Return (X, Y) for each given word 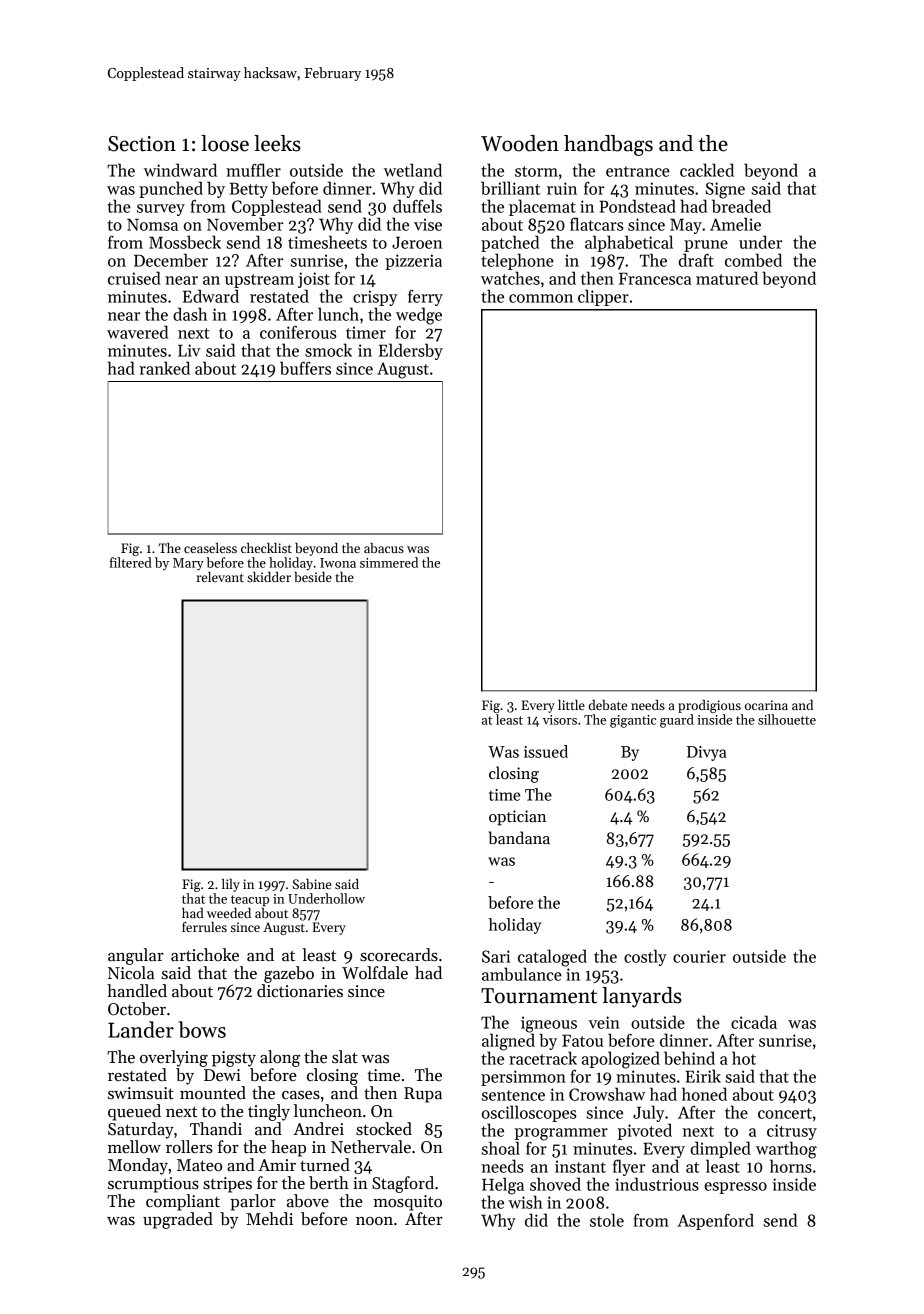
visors (560, 720)
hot (744, 1058)
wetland (413, 170)
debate (608, 705)
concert (785, 1113)
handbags (608, 145)
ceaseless (210, 548)
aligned (508, 1042)
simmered (389, 562)
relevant (220, 577)
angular (136, 956)
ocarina (766, 705)
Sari (496, 956)
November (245, 224)
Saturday (141, 1130)
